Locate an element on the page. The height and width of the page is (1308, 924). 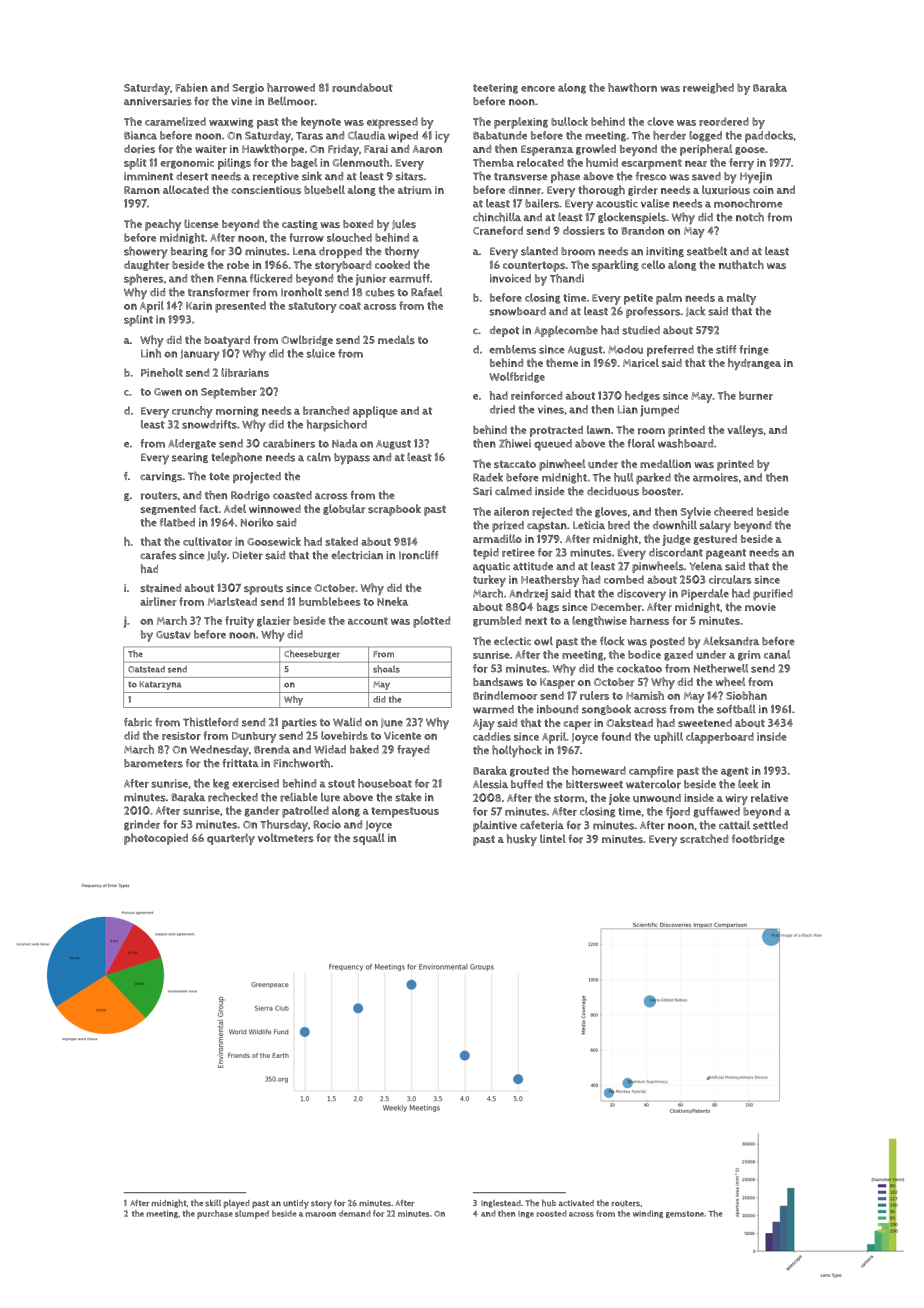
reweighed is located at coordinates (708, 88).
